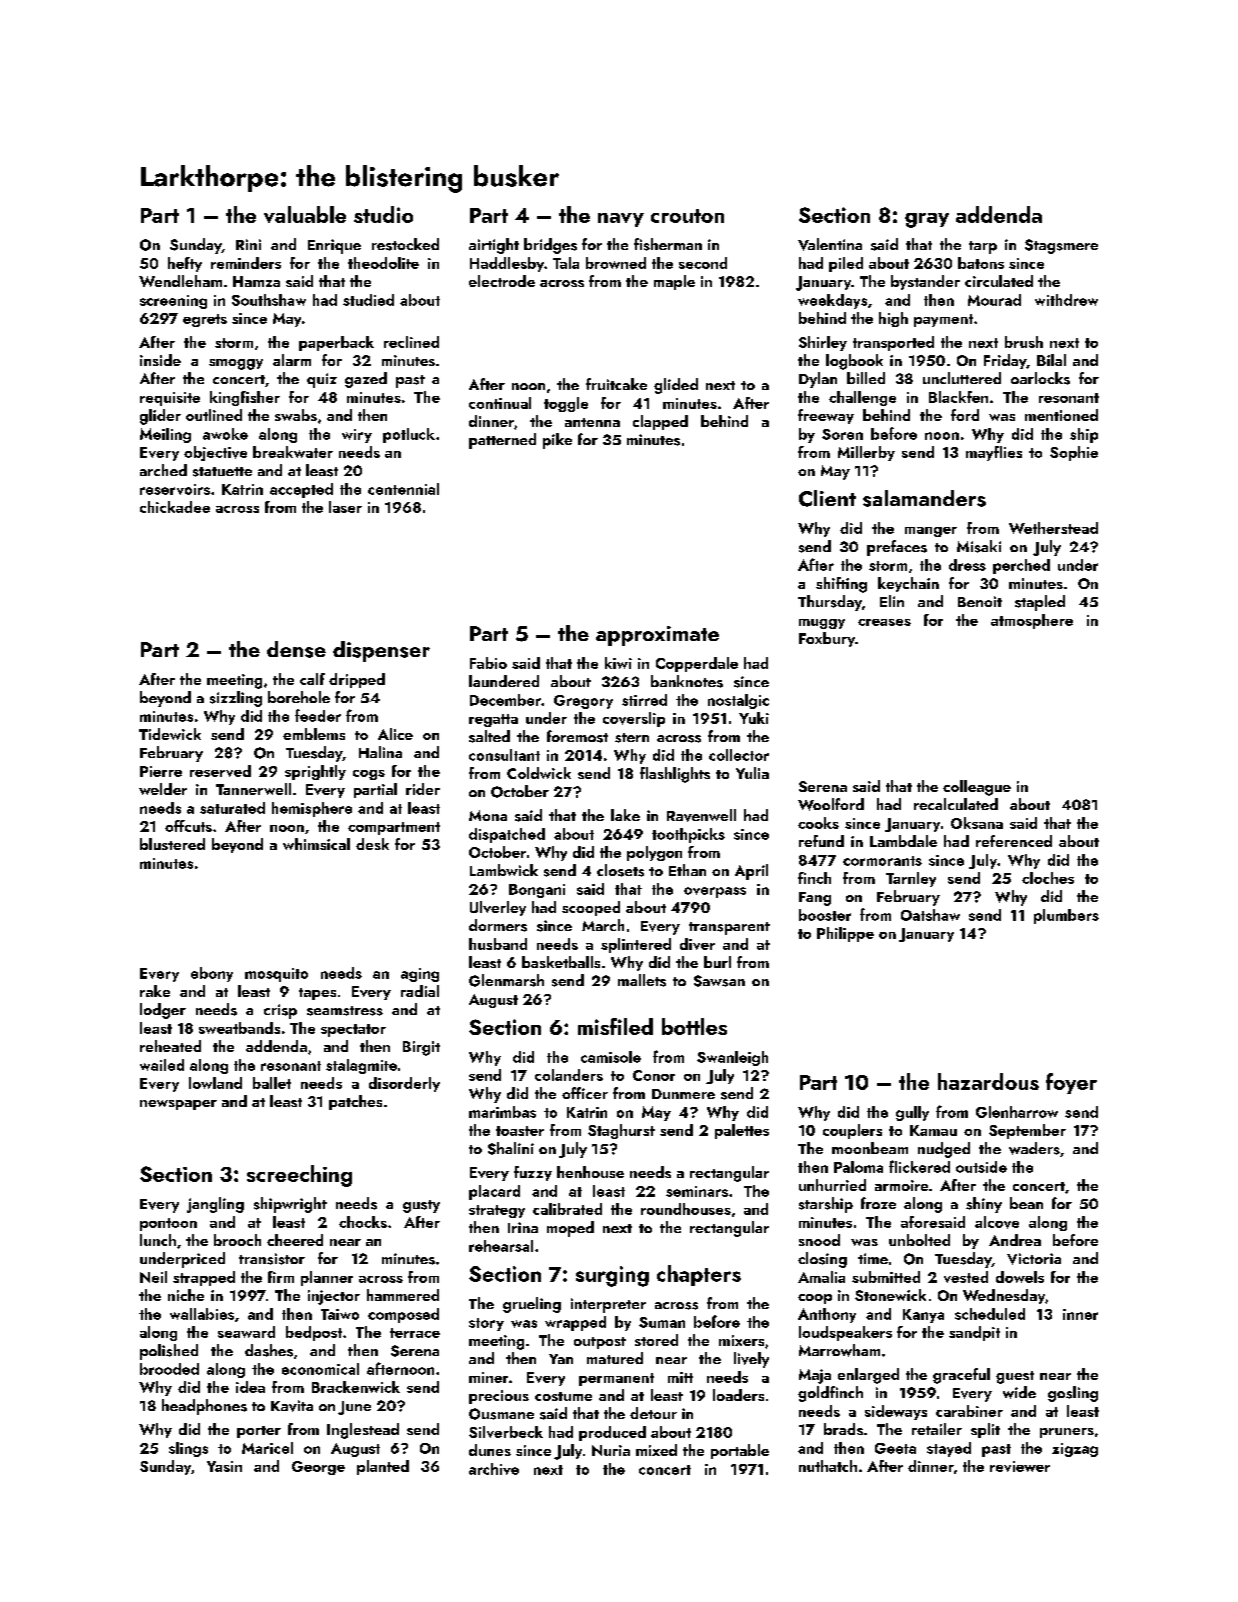 This screenshot has height=1602, width=1238. What do you see at coordinates (841, 585) in the screenshot?
I see `shifting` at bounding box center [841, 585].
